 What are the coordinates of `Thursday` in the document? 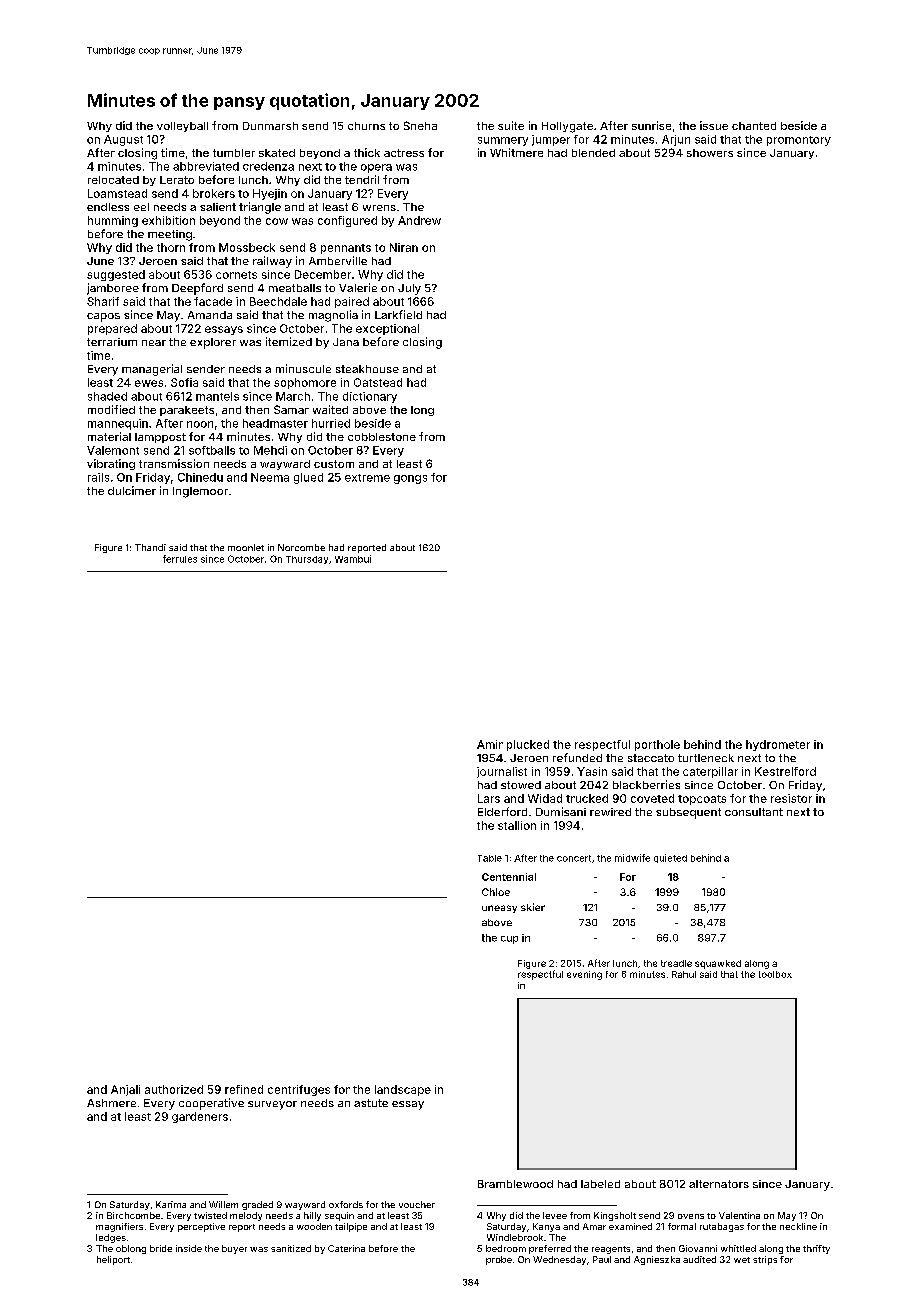 It's located at (307, 560).
